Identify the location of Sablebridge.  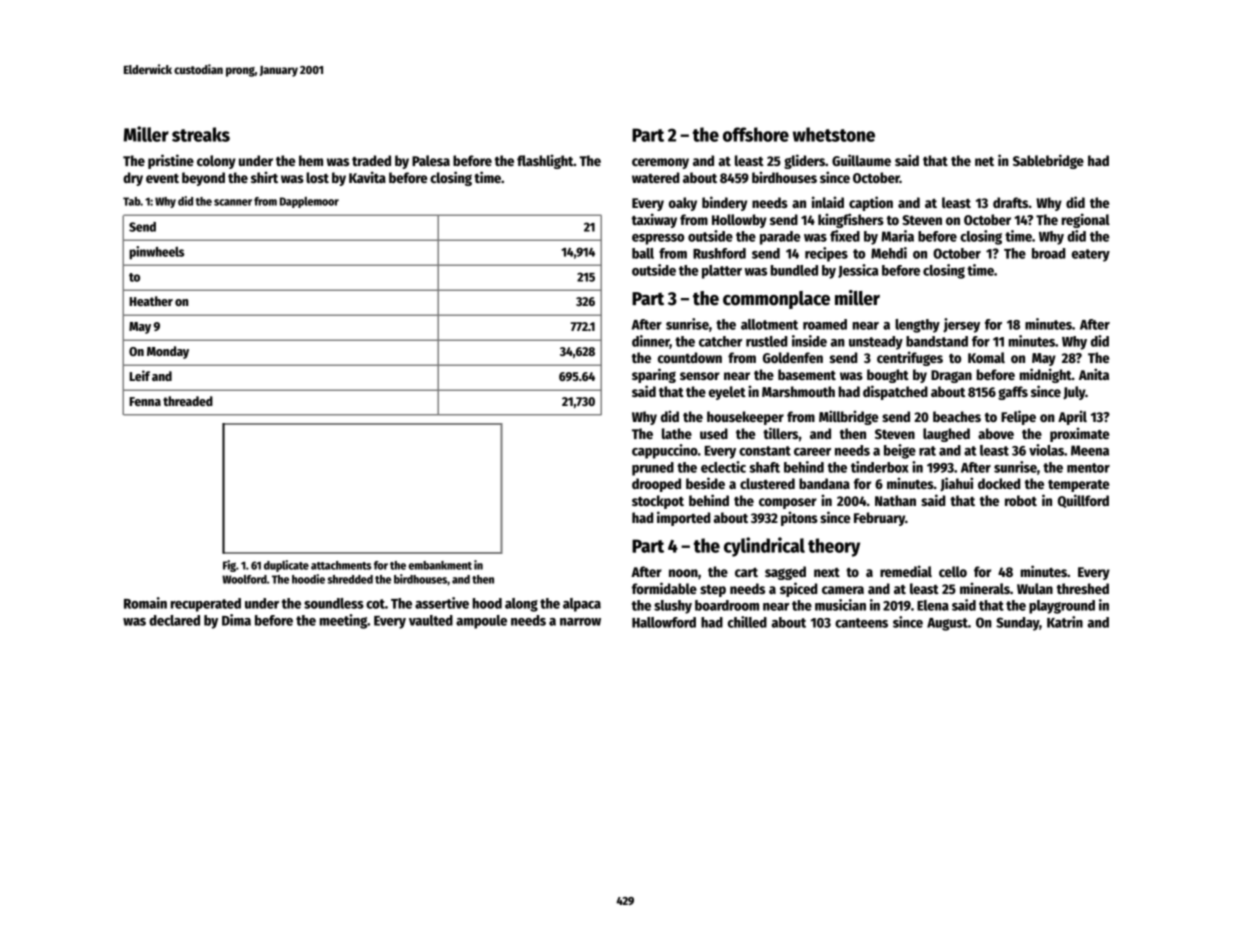
(1048, 161).
